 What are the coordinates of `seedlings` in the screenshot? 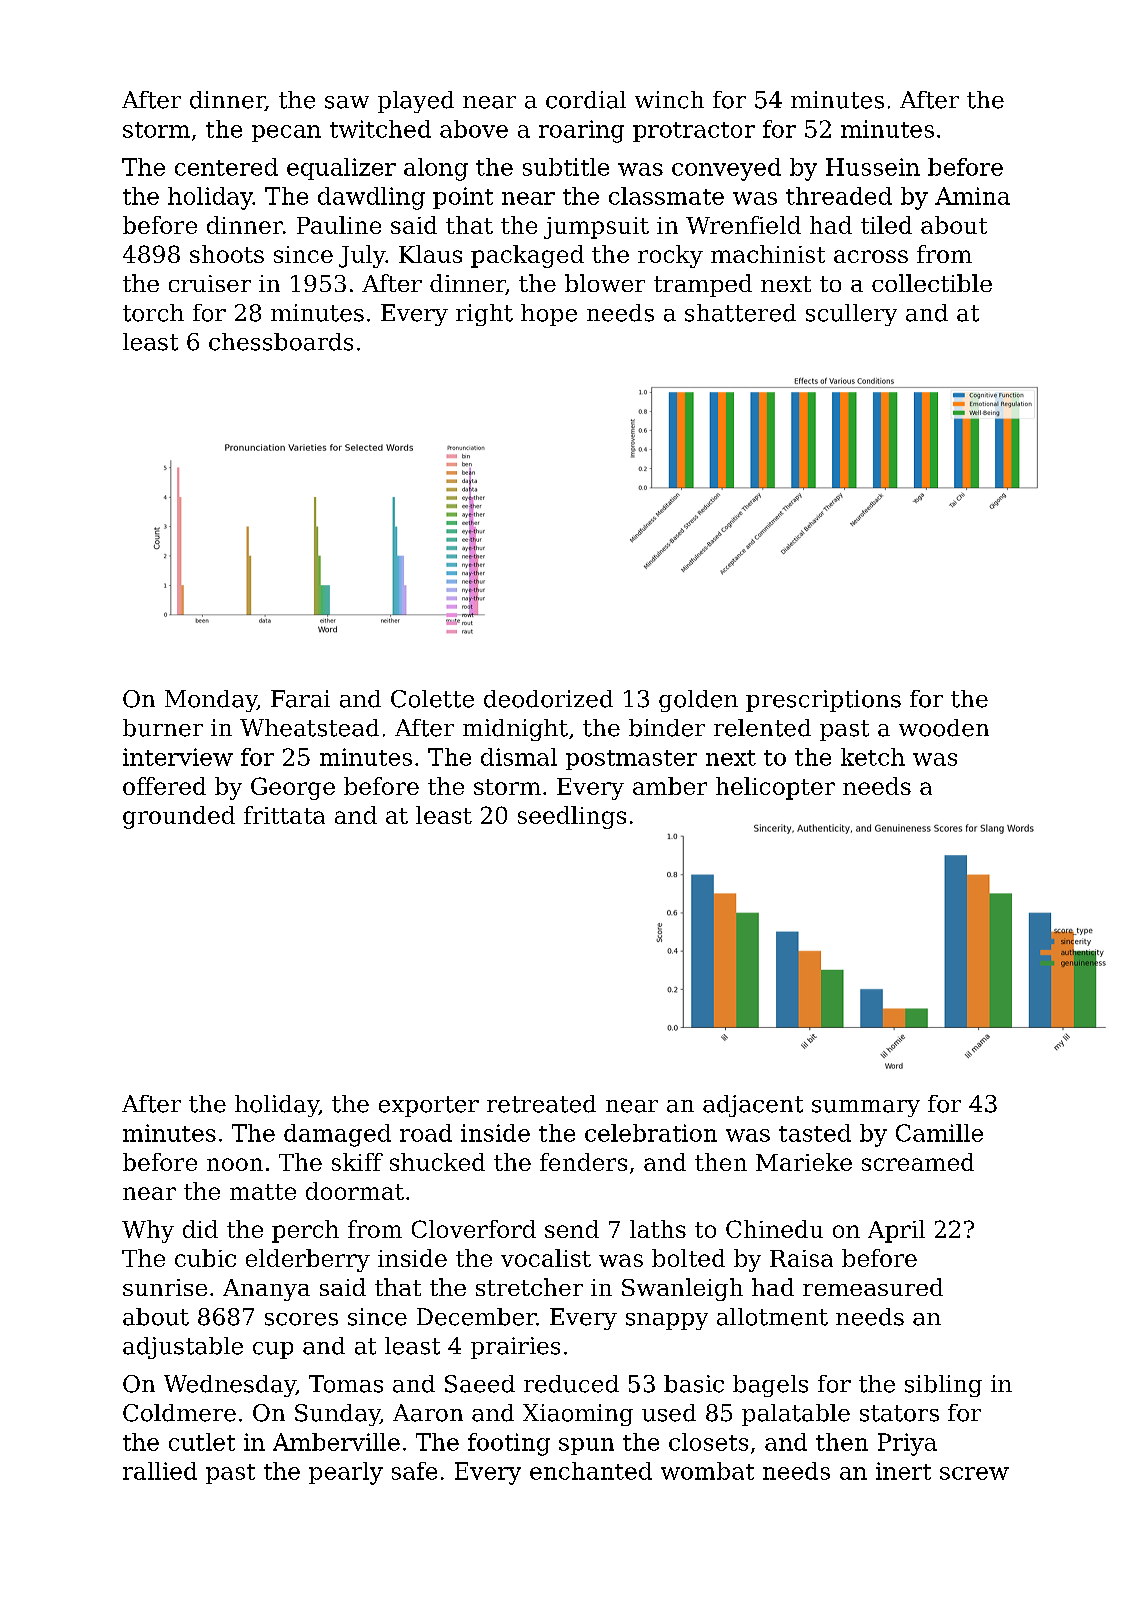 It's located at (572, 817).
